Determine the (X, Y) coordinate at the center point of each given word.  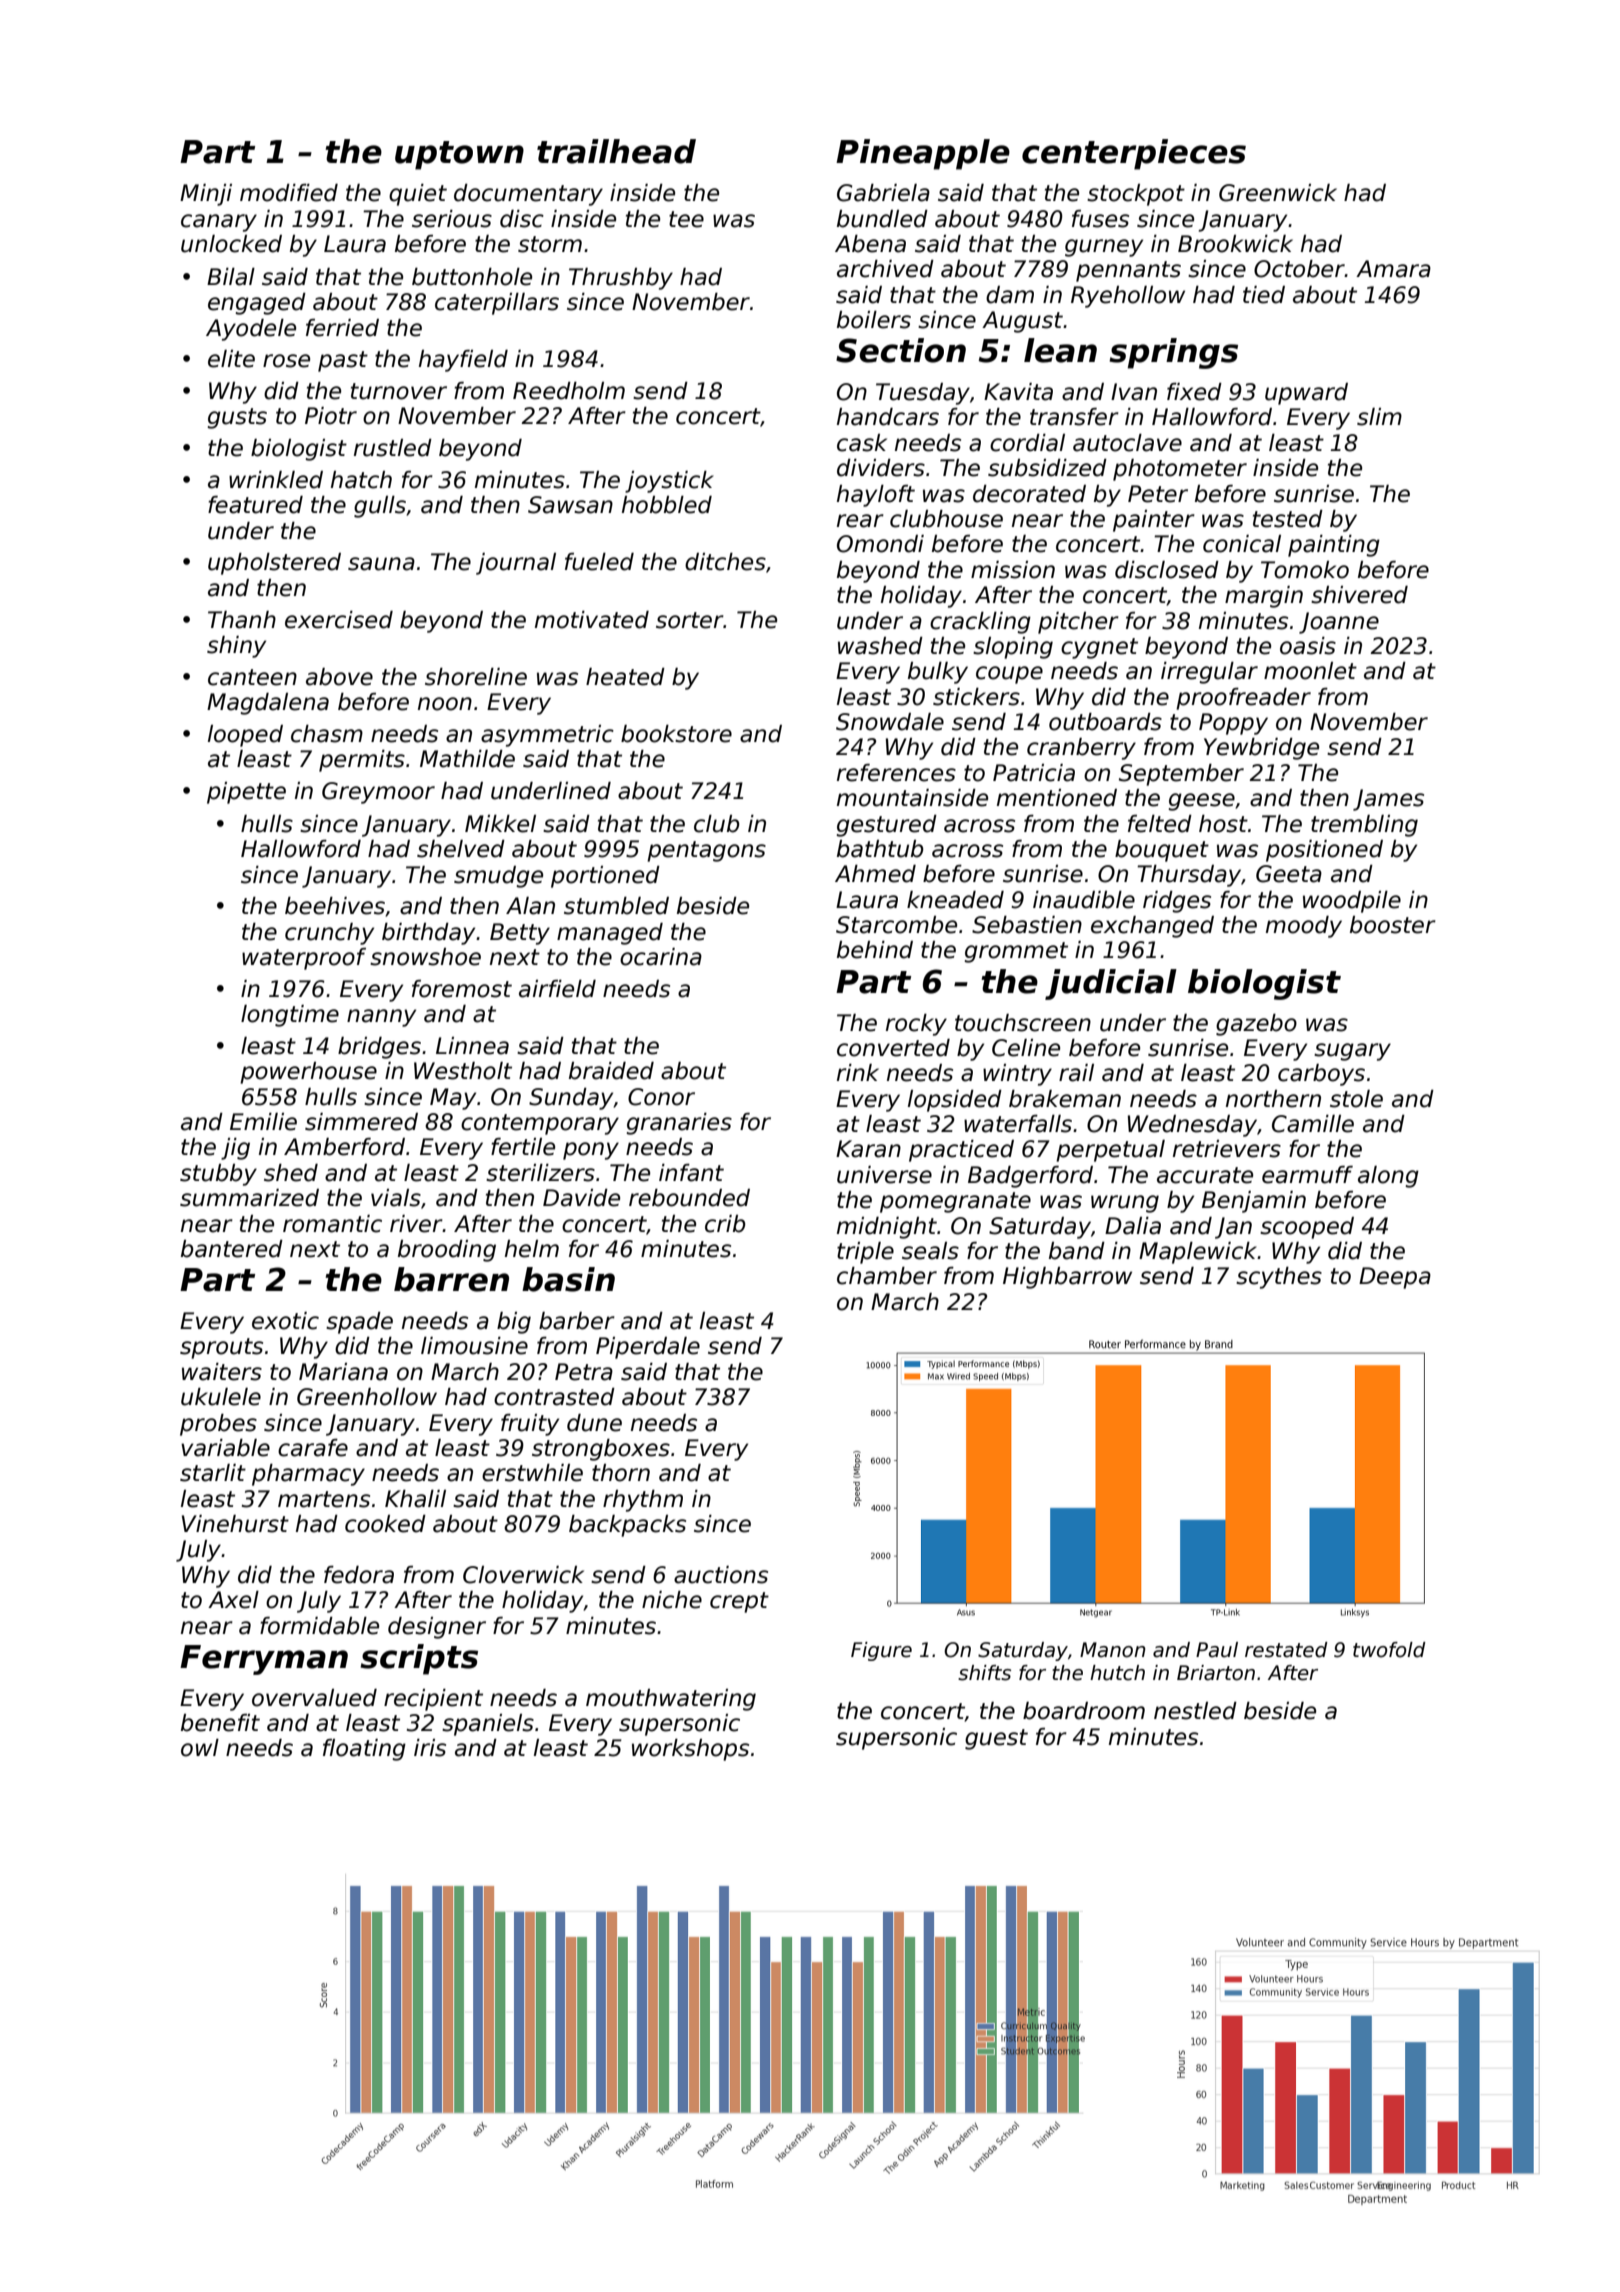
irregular (1209, 673)
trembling (1364, 826)
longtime (290, 1016)
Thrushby (621, 279)
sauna (381, 564)
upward (1306, 394)
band (1077, 1251)
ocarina (661, 957)
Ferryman (264, 1660)
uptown (459, 155)
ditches (725, 562)
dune (594, 1423)
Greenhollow (367, 1397)
